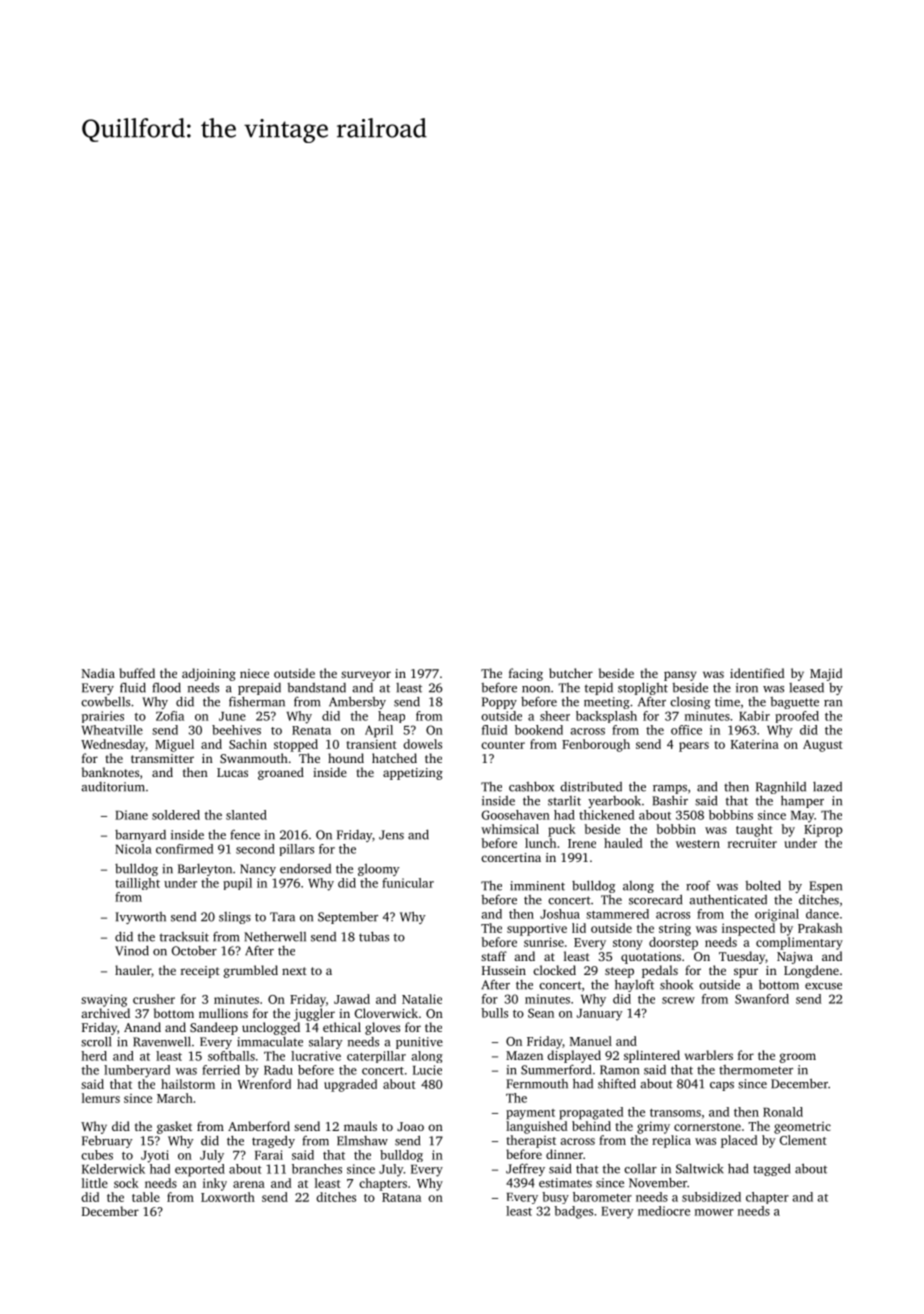  I want to click on Jens, so click(391, 835).
